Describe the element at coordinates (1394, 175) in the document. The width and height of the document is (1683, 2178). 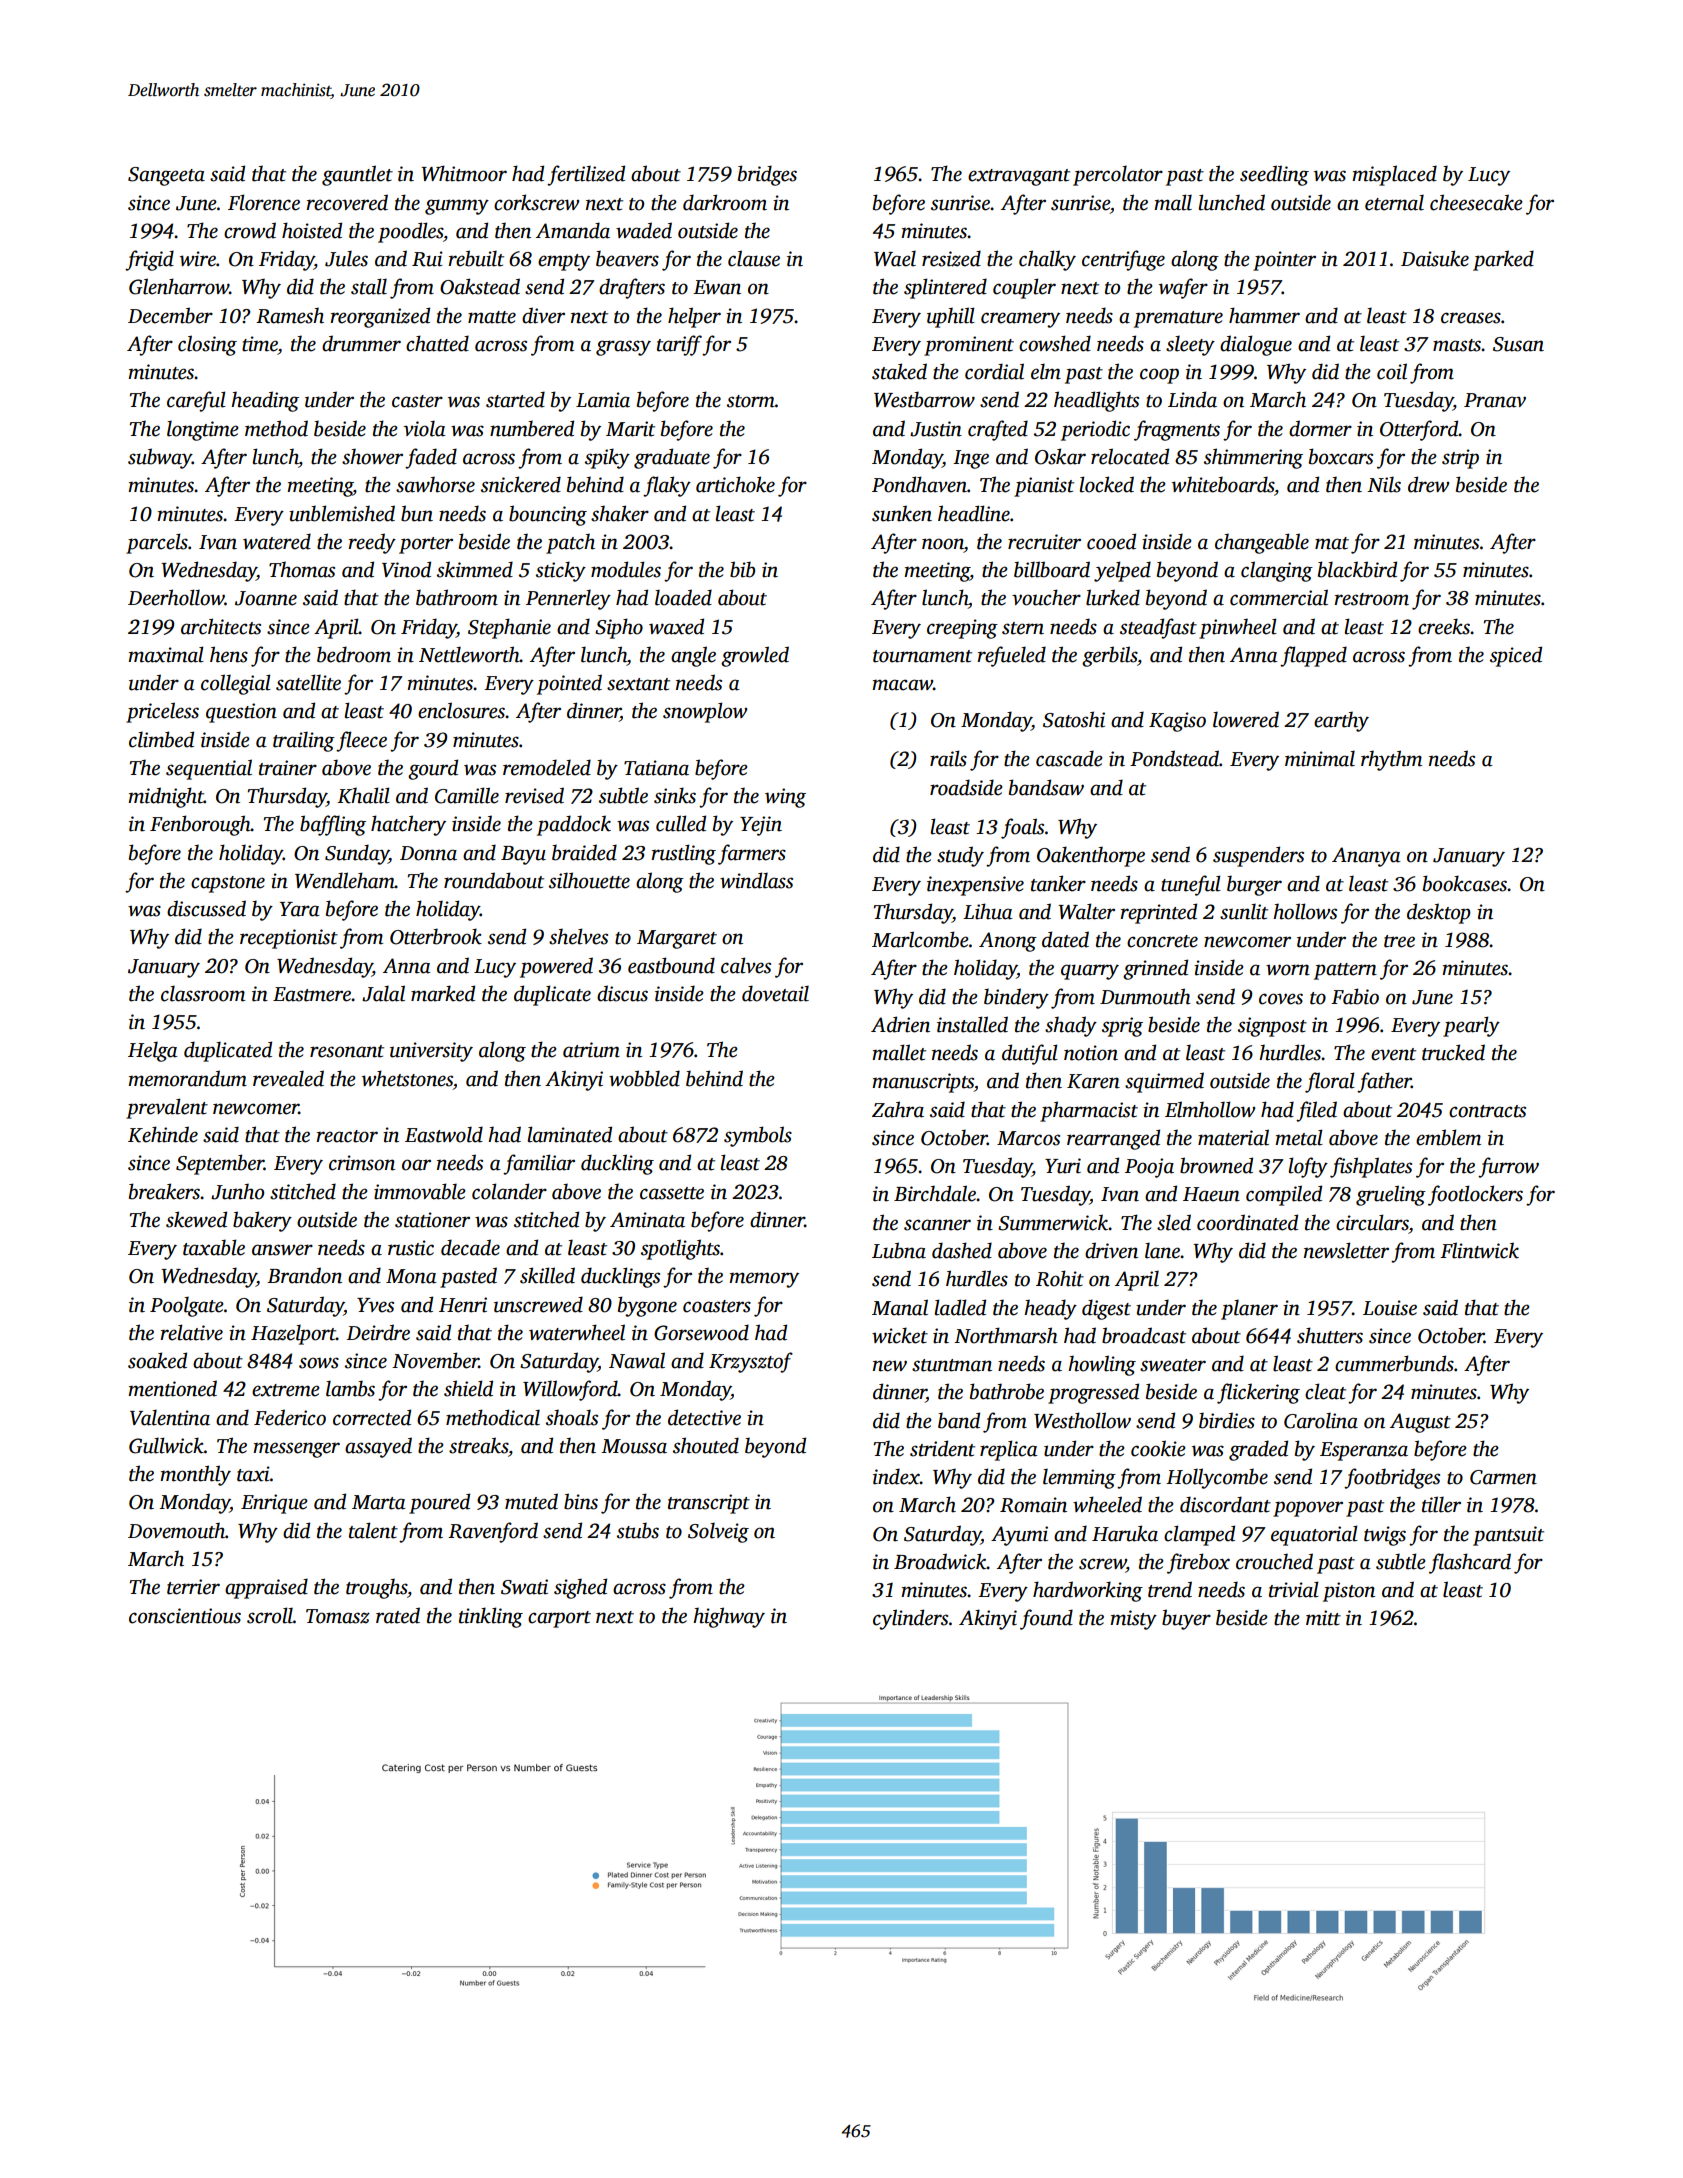
I see `misplaced` at that location.
